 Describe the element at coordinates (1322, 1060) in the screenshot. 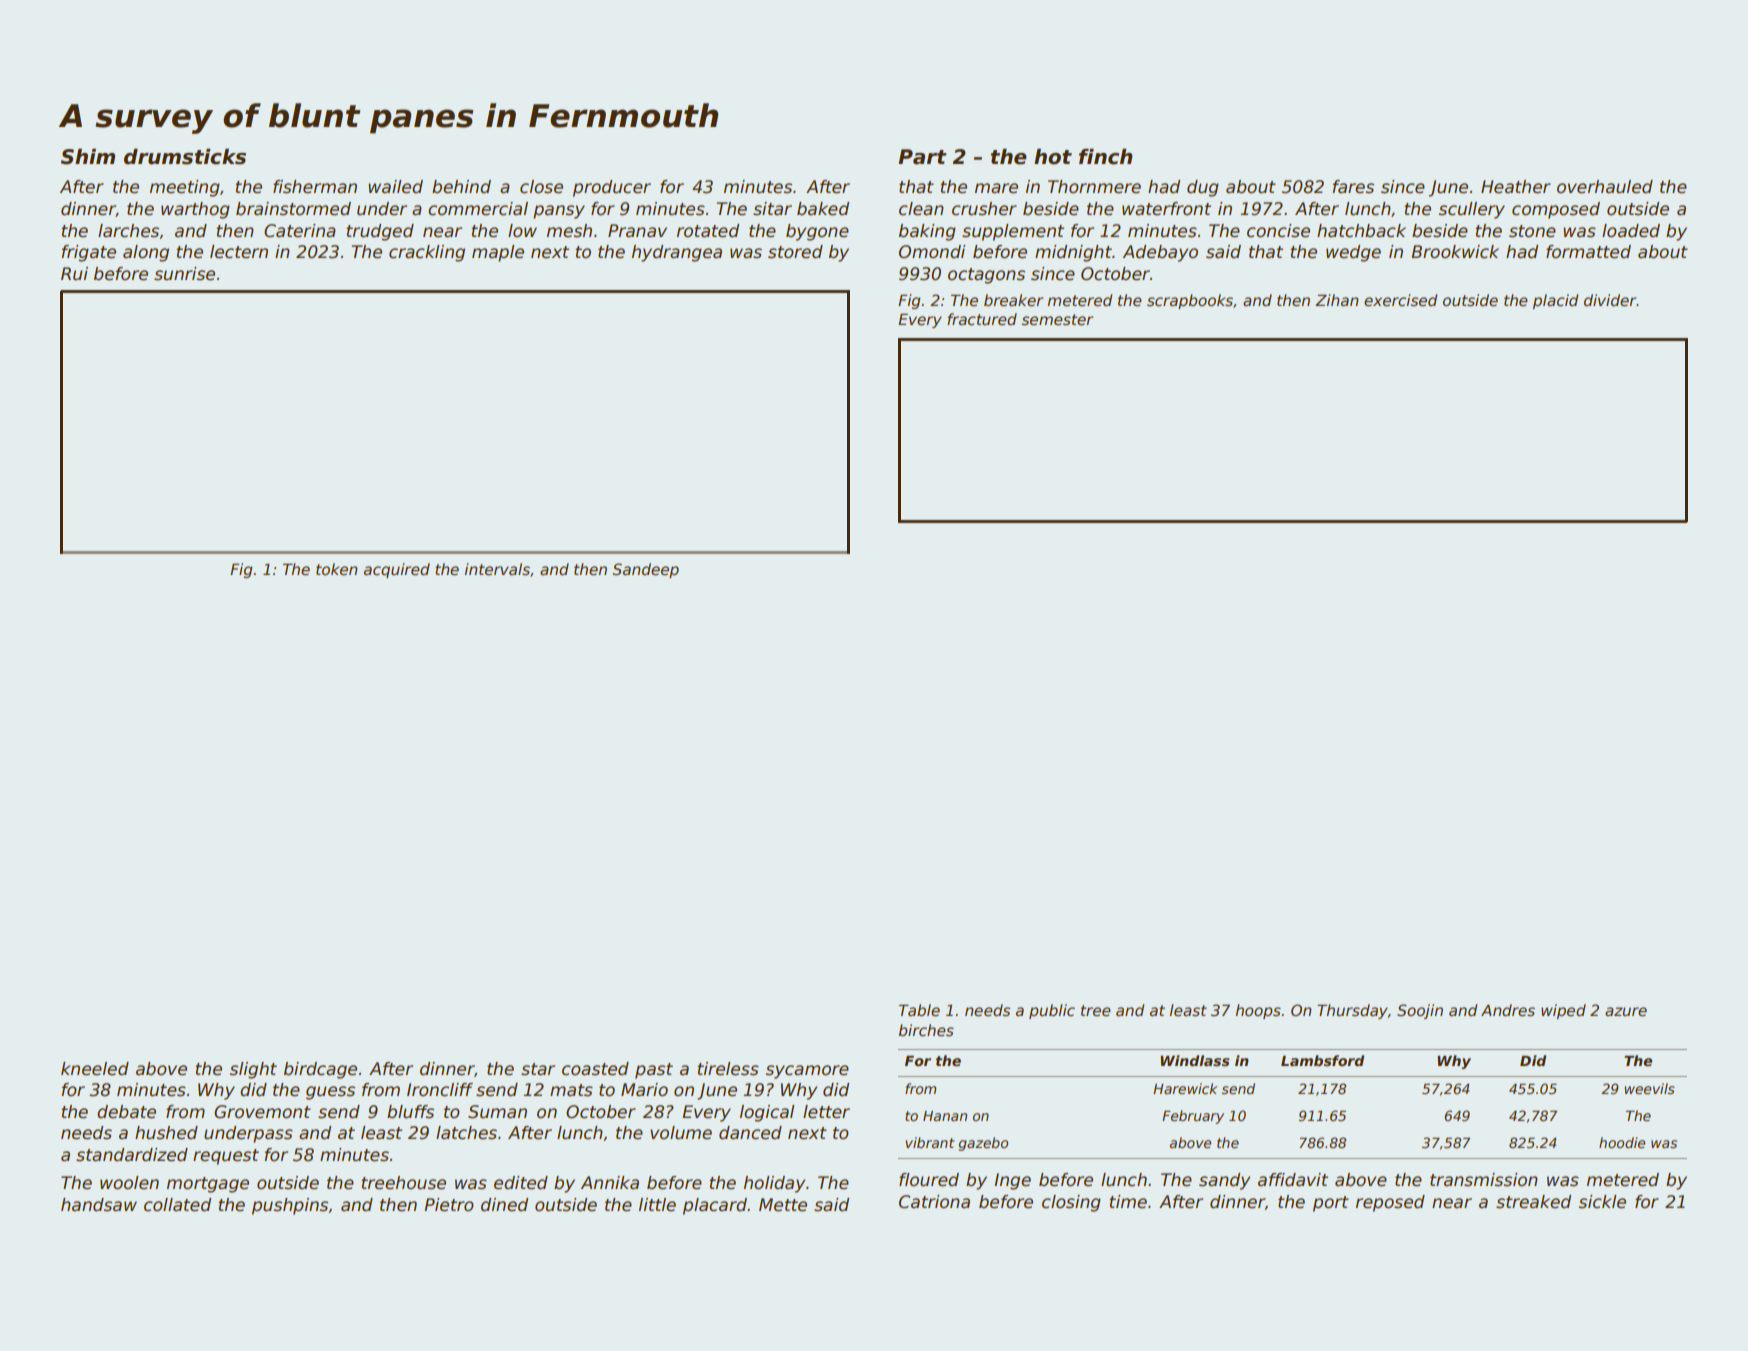

I see `Lambsford` at that location.
